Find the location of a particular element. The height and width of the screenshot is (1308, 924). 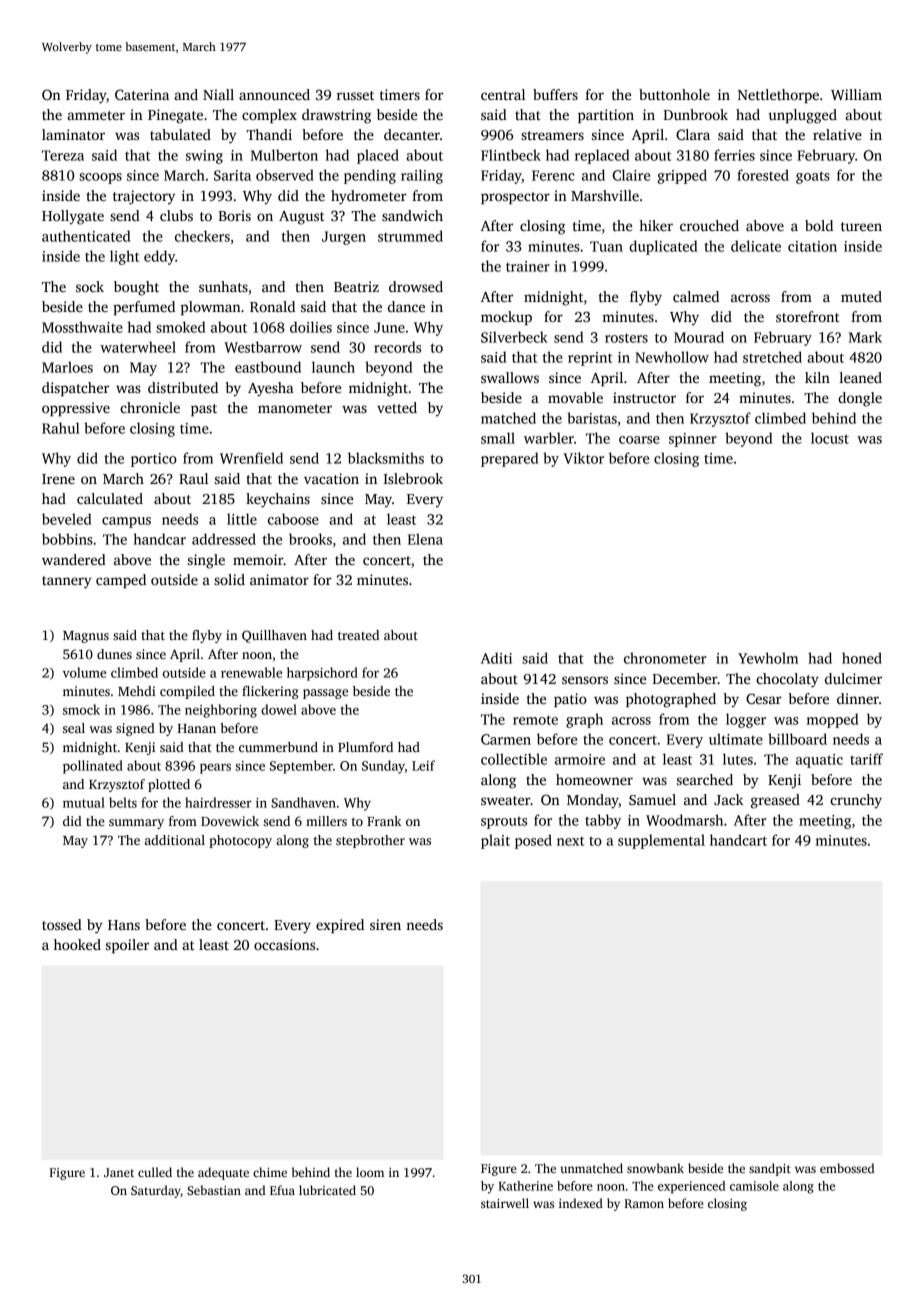

Nettlethorpe is located at coordinates (778, 96).
